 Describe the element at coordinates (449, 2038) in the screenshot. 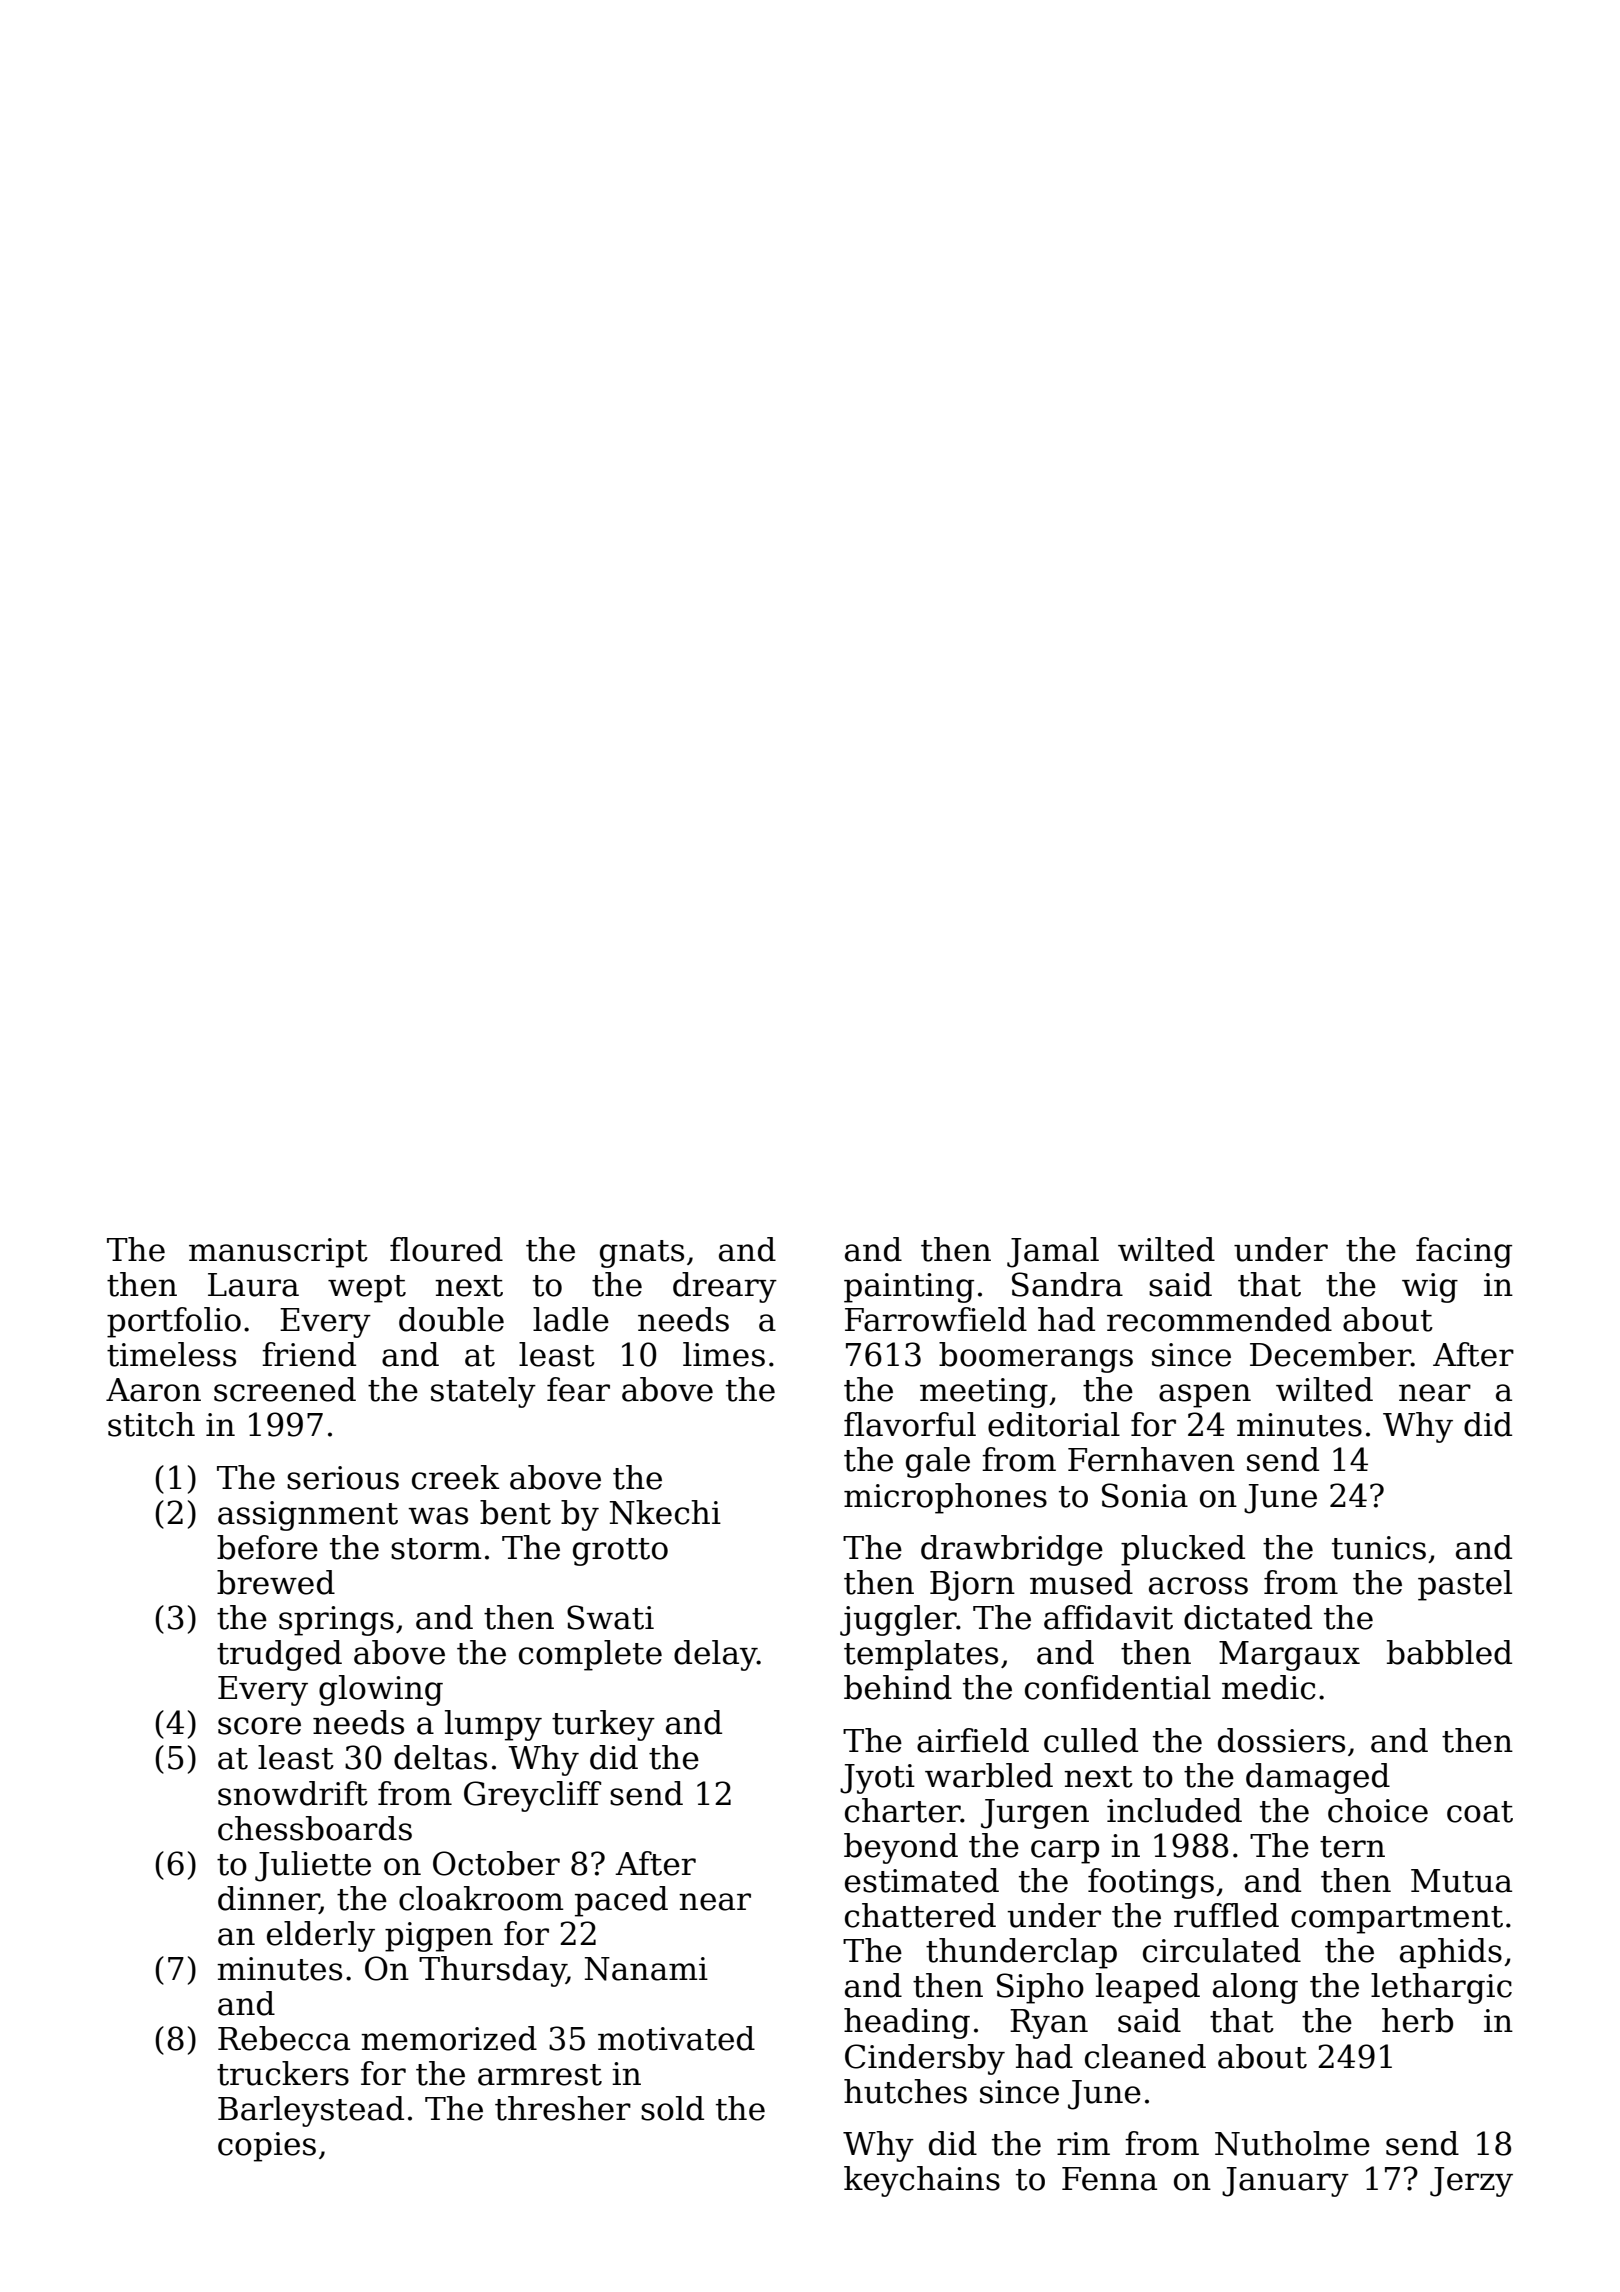

I see `memorized` at that location.
